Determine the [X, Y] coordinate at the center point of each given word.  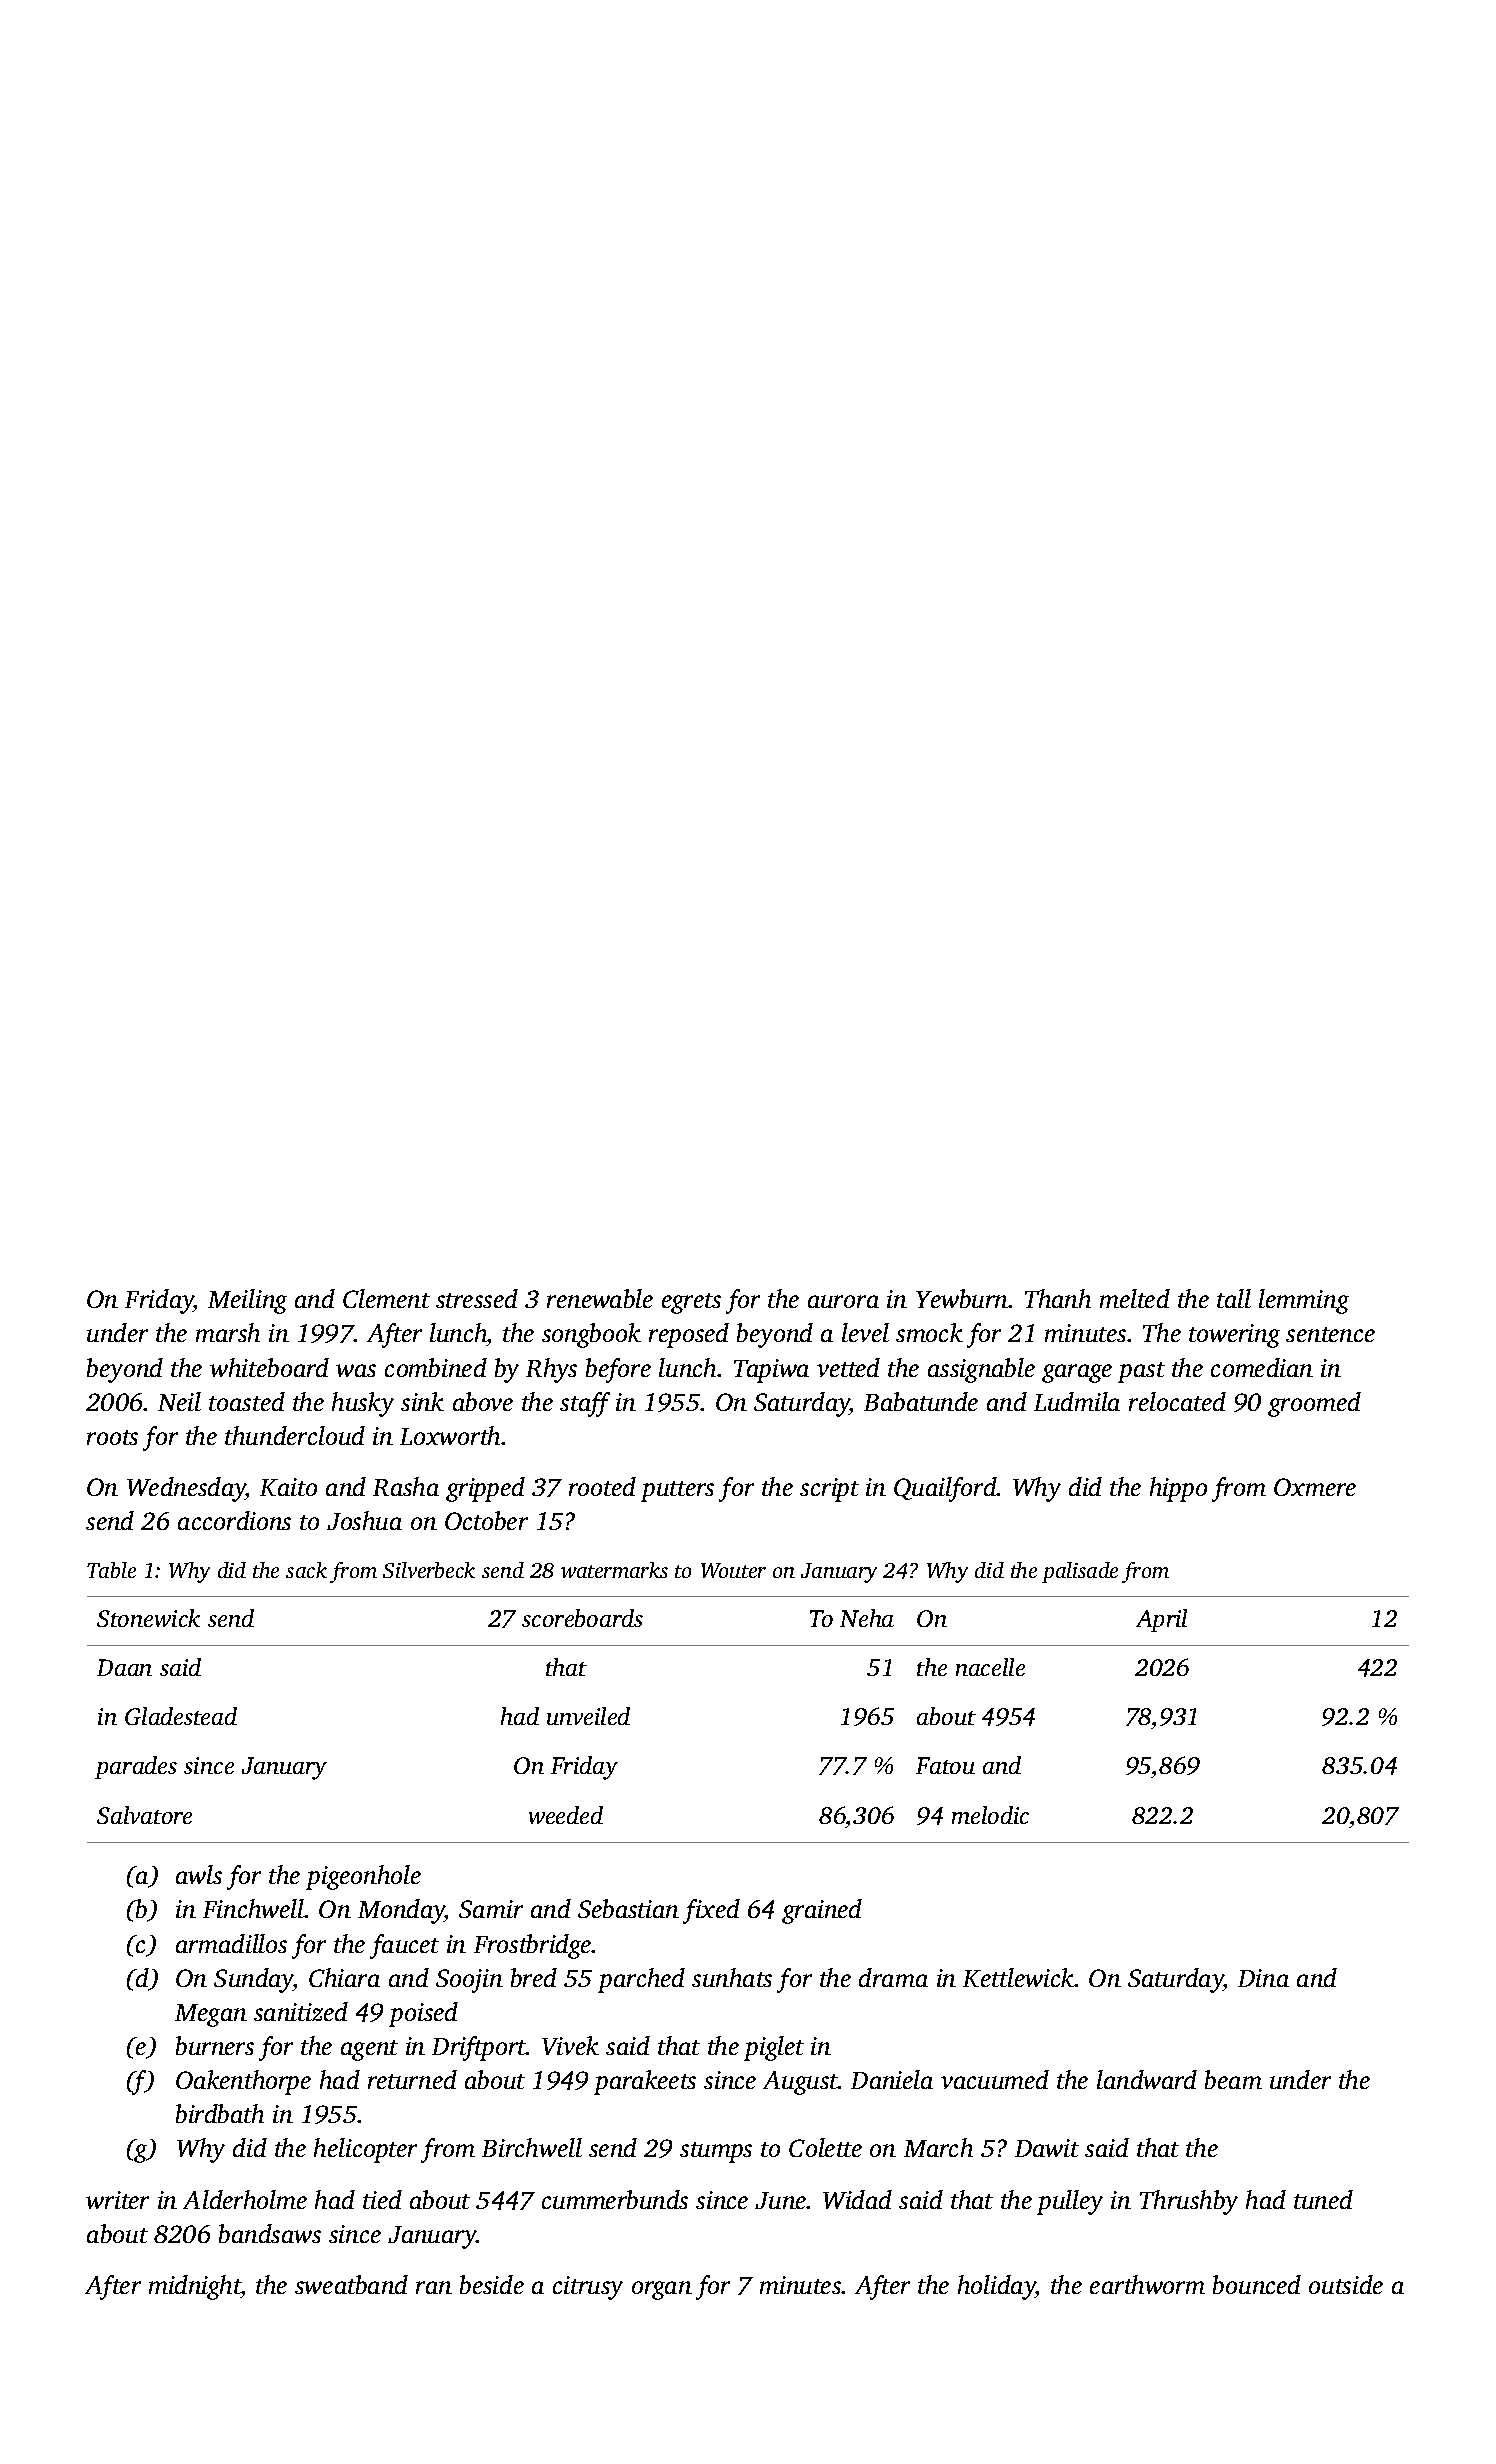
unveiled [588, 1716]
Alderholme [245, 2199]
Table [111, 1570]
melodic [990, 1815]
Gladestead [181, 1716]
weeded [566, 1815]
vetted [848, 1367]
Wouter [733, 1570]
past [1141, 1372]
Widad [857, 2199]
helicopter [365, 2150]
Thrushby [1189, 2202]
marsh [228, 1332]
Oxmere [1315, 1487]
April [1161, 1620]
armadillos [231, 1943]
